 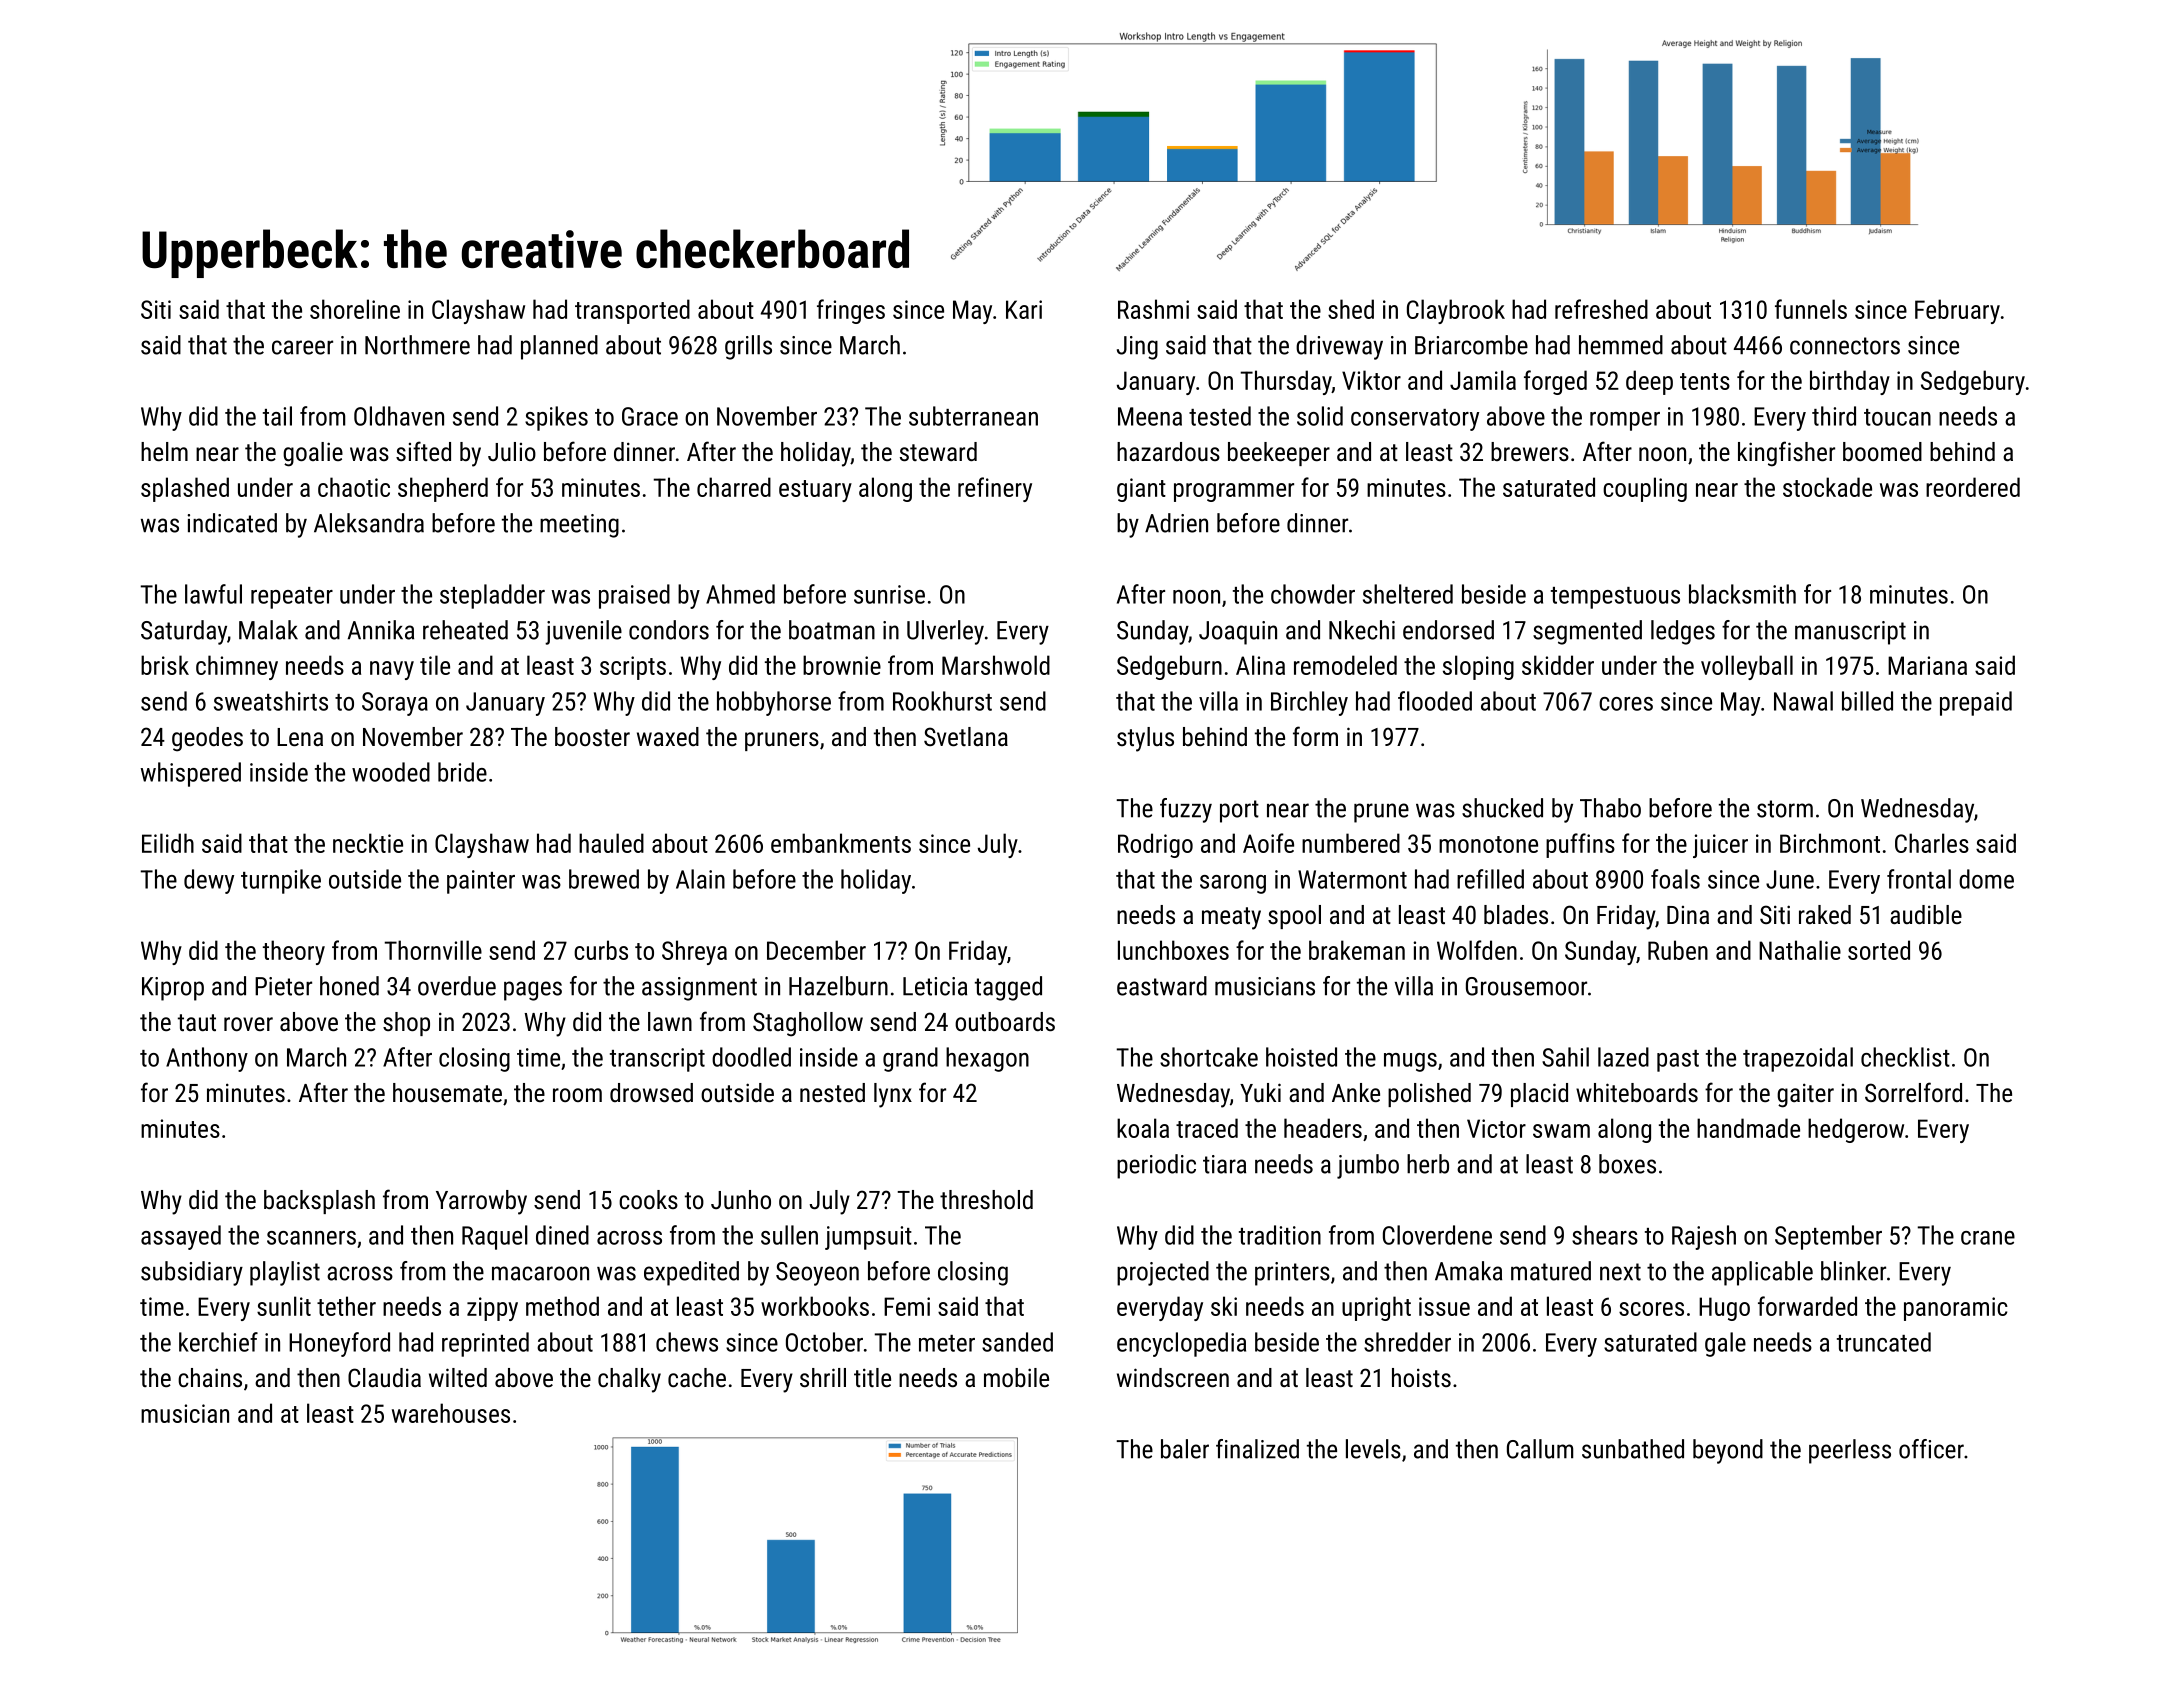 What do you see at coordinates (1408, 594) in the document?
I see `sheltered` at bounding box center [1408, 594].
